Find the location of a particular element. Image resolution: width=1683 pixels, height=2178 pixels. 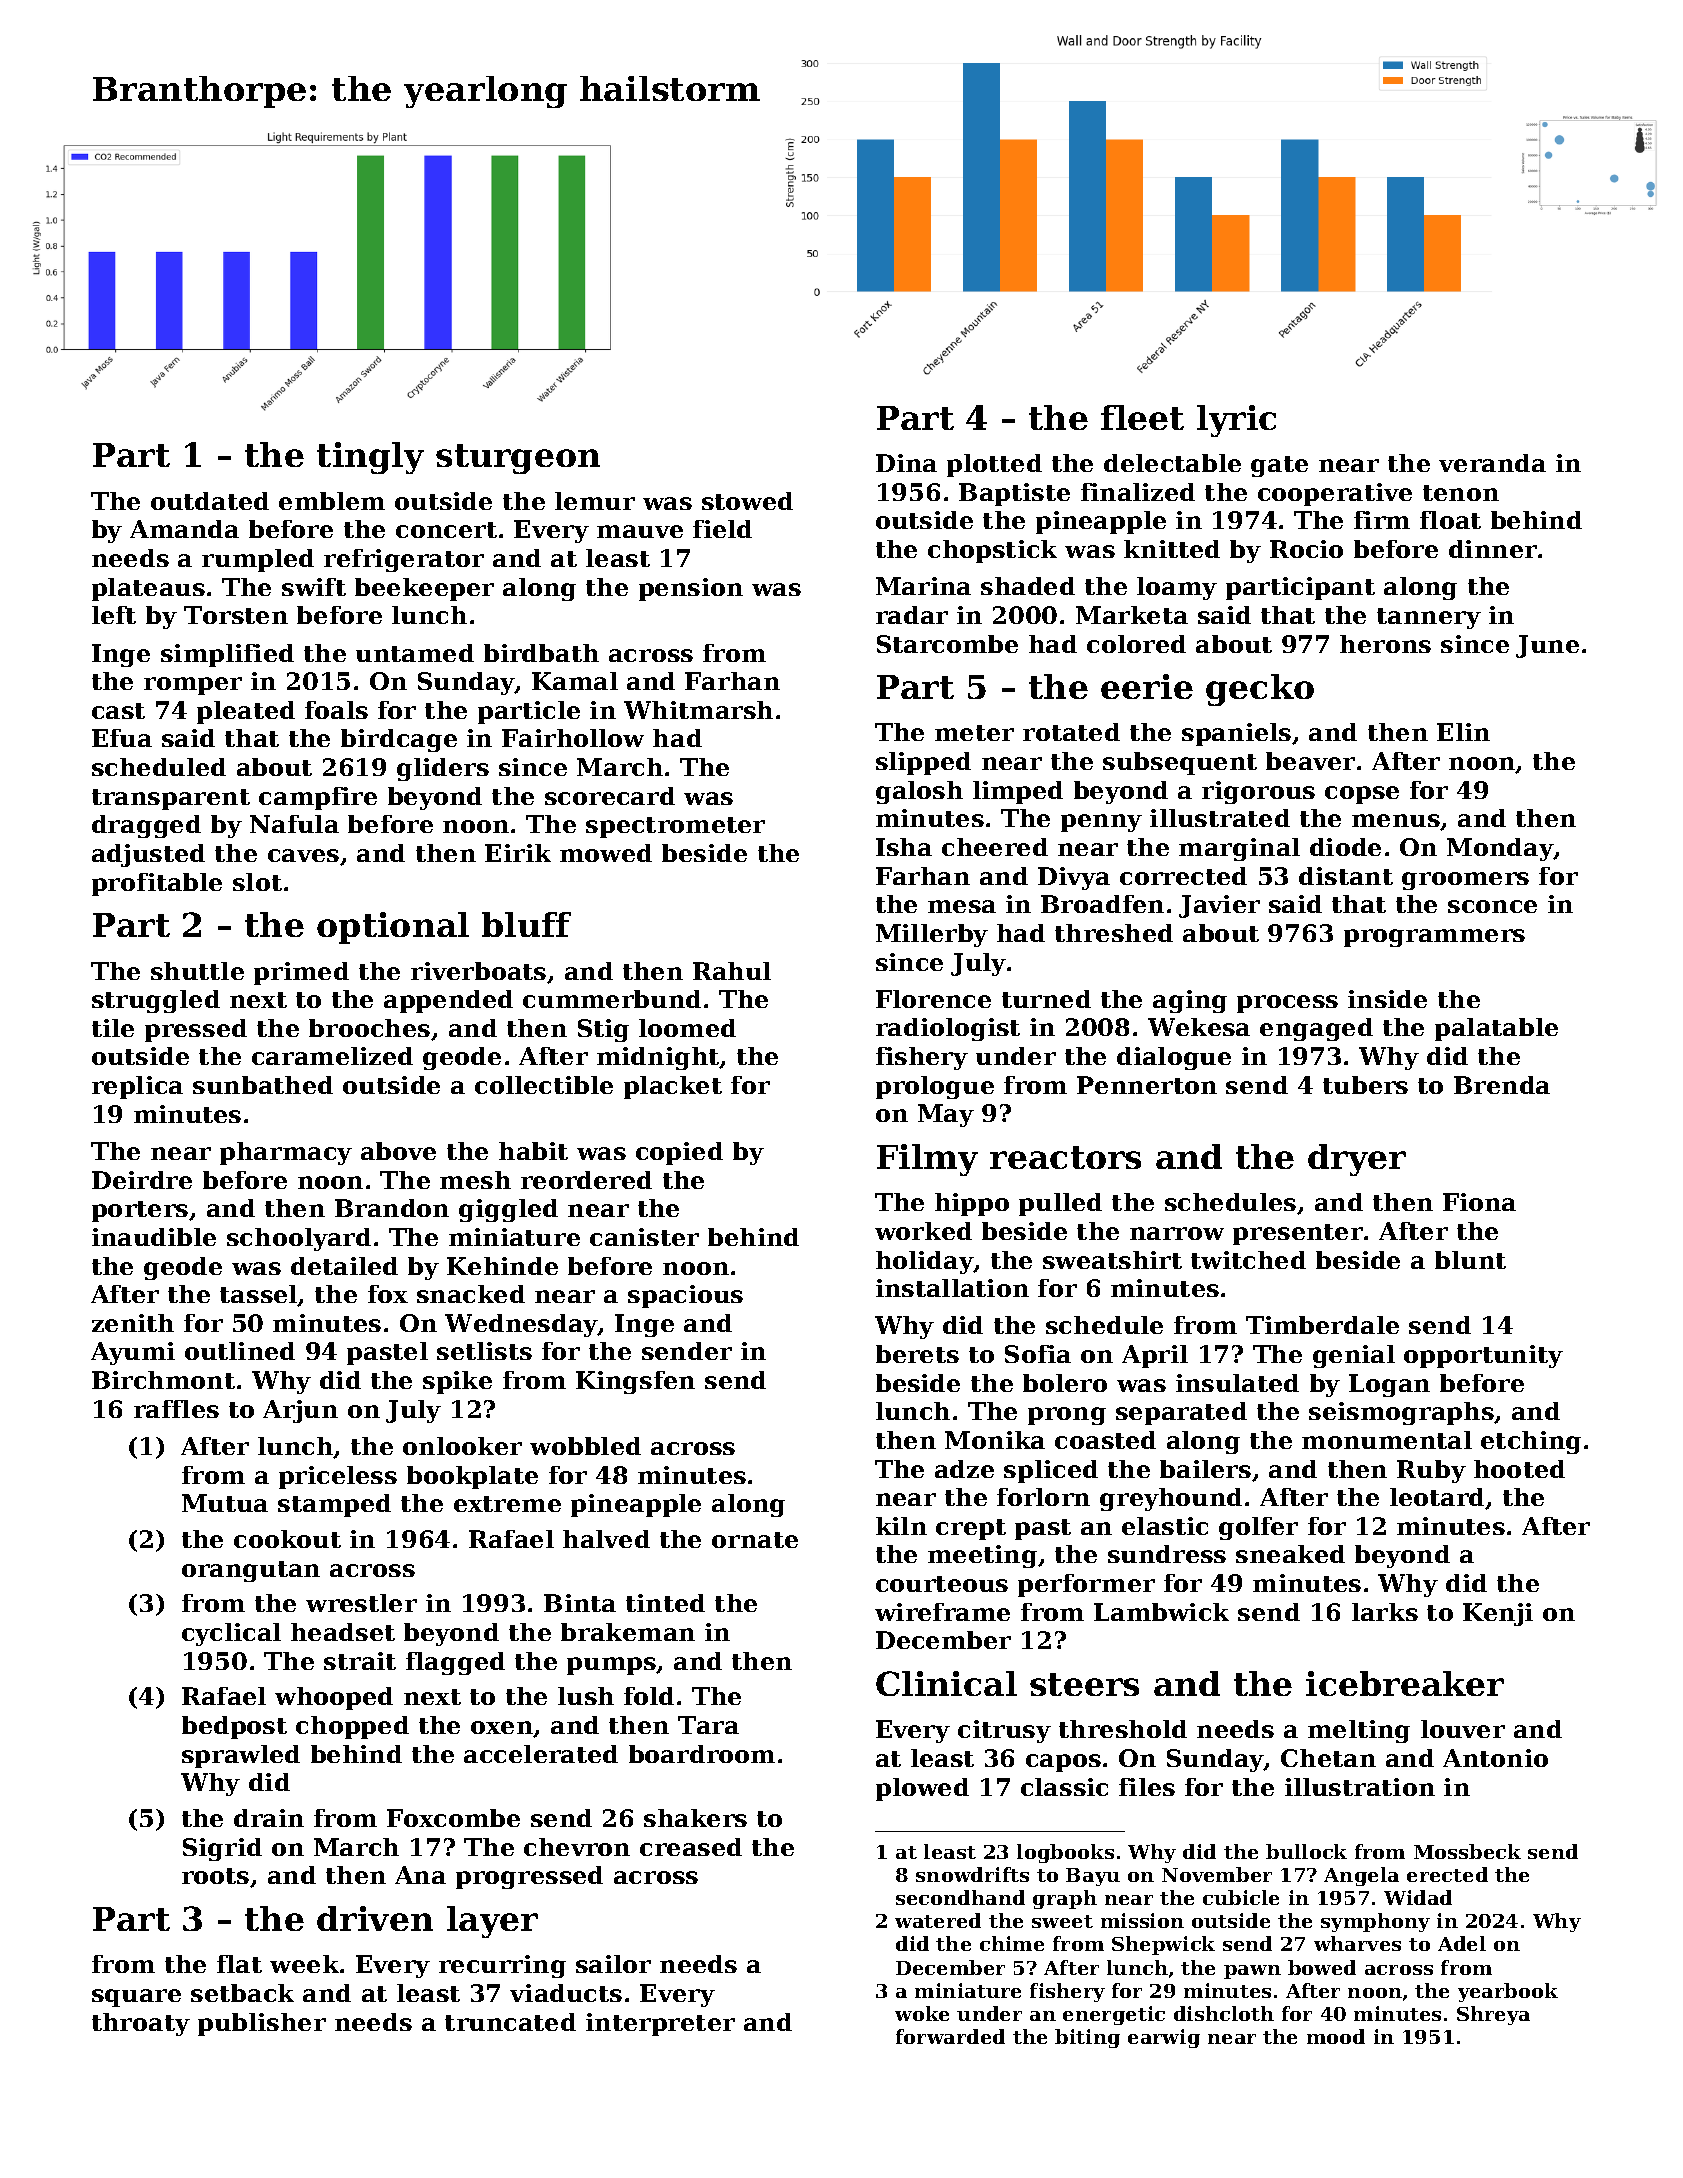

Rahul is located at coordinates (732, 971).
